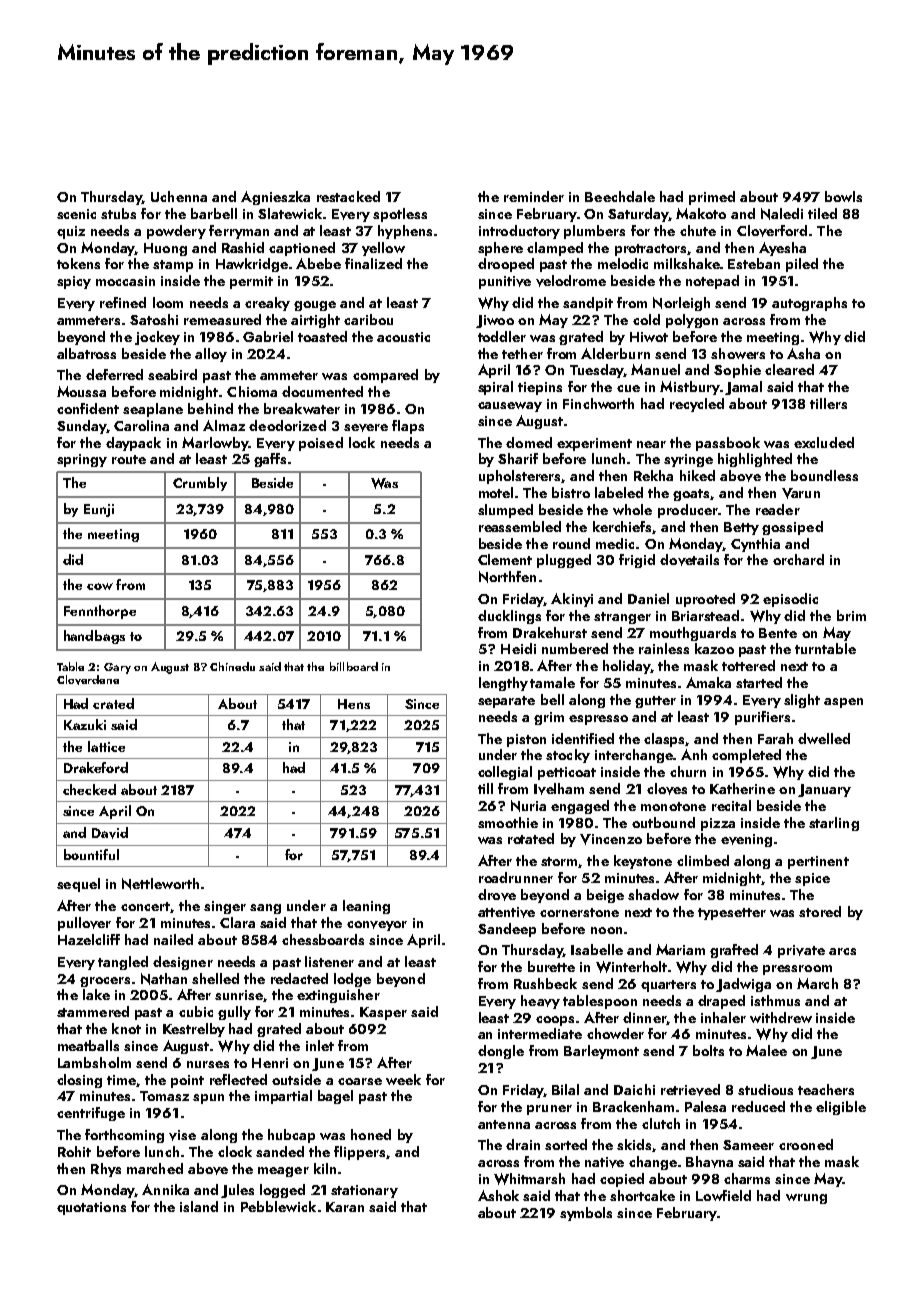 The height and width of the page is (1308, 924). I want to click on dinner, so click(644, 1017).
